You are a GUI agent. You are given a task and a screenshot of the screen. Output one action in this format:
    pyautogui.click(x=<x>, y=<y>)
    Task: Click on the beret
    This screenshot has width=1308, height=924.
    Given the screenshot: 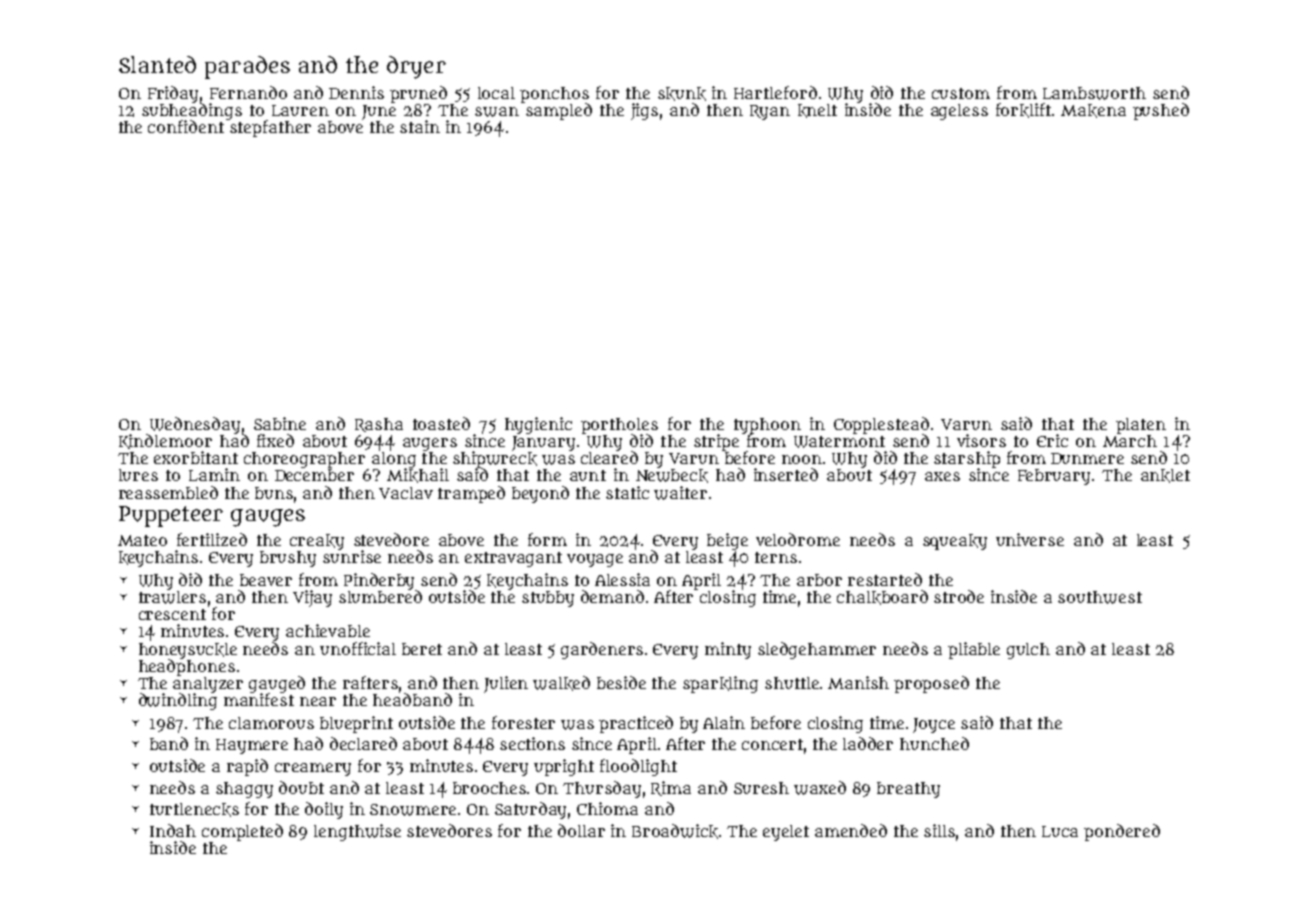 What is the action you would take?
    pyautogui.click(x=422, y=649)
